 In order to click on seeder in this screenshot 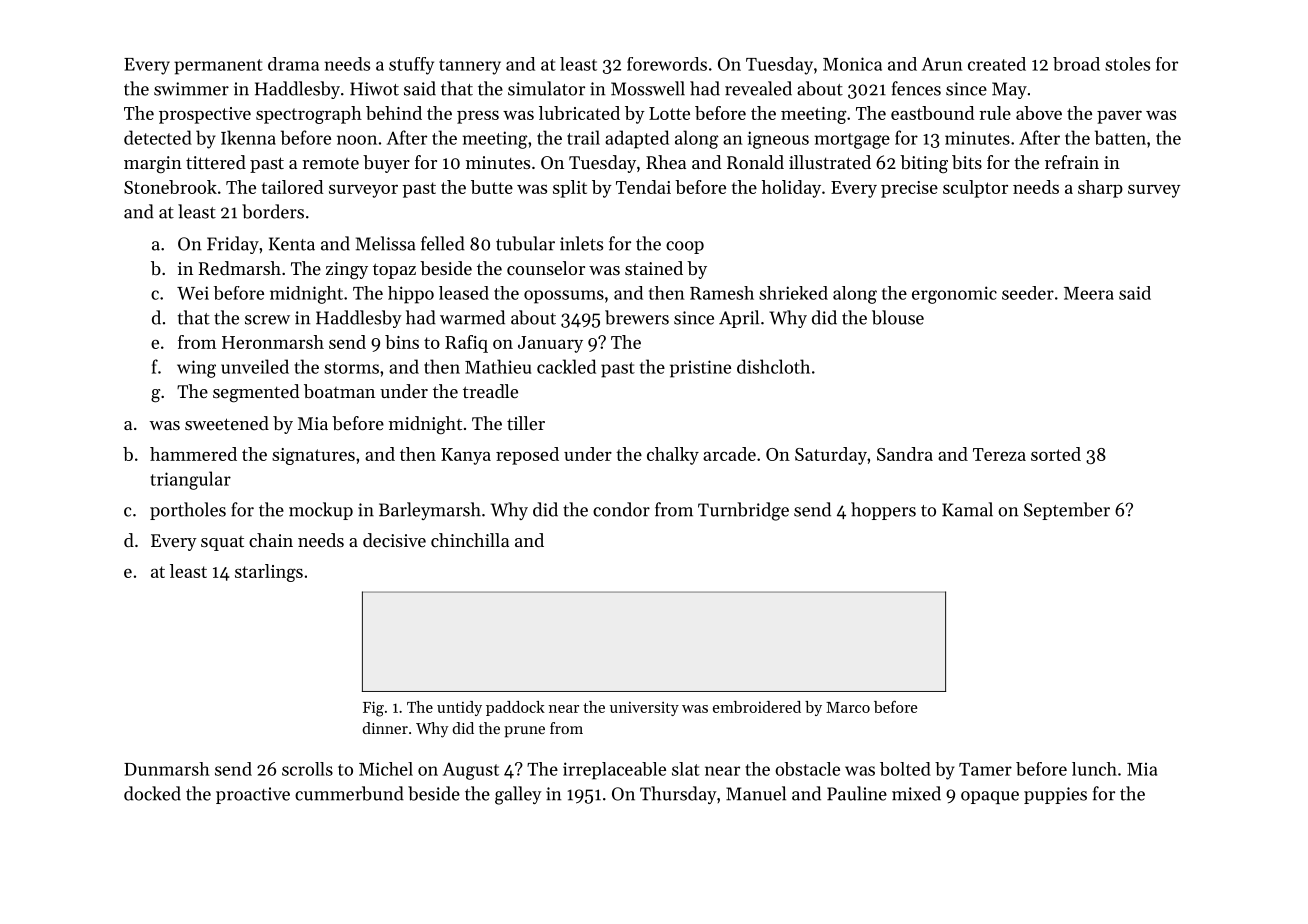, I will do `click(1028, 293)`.
